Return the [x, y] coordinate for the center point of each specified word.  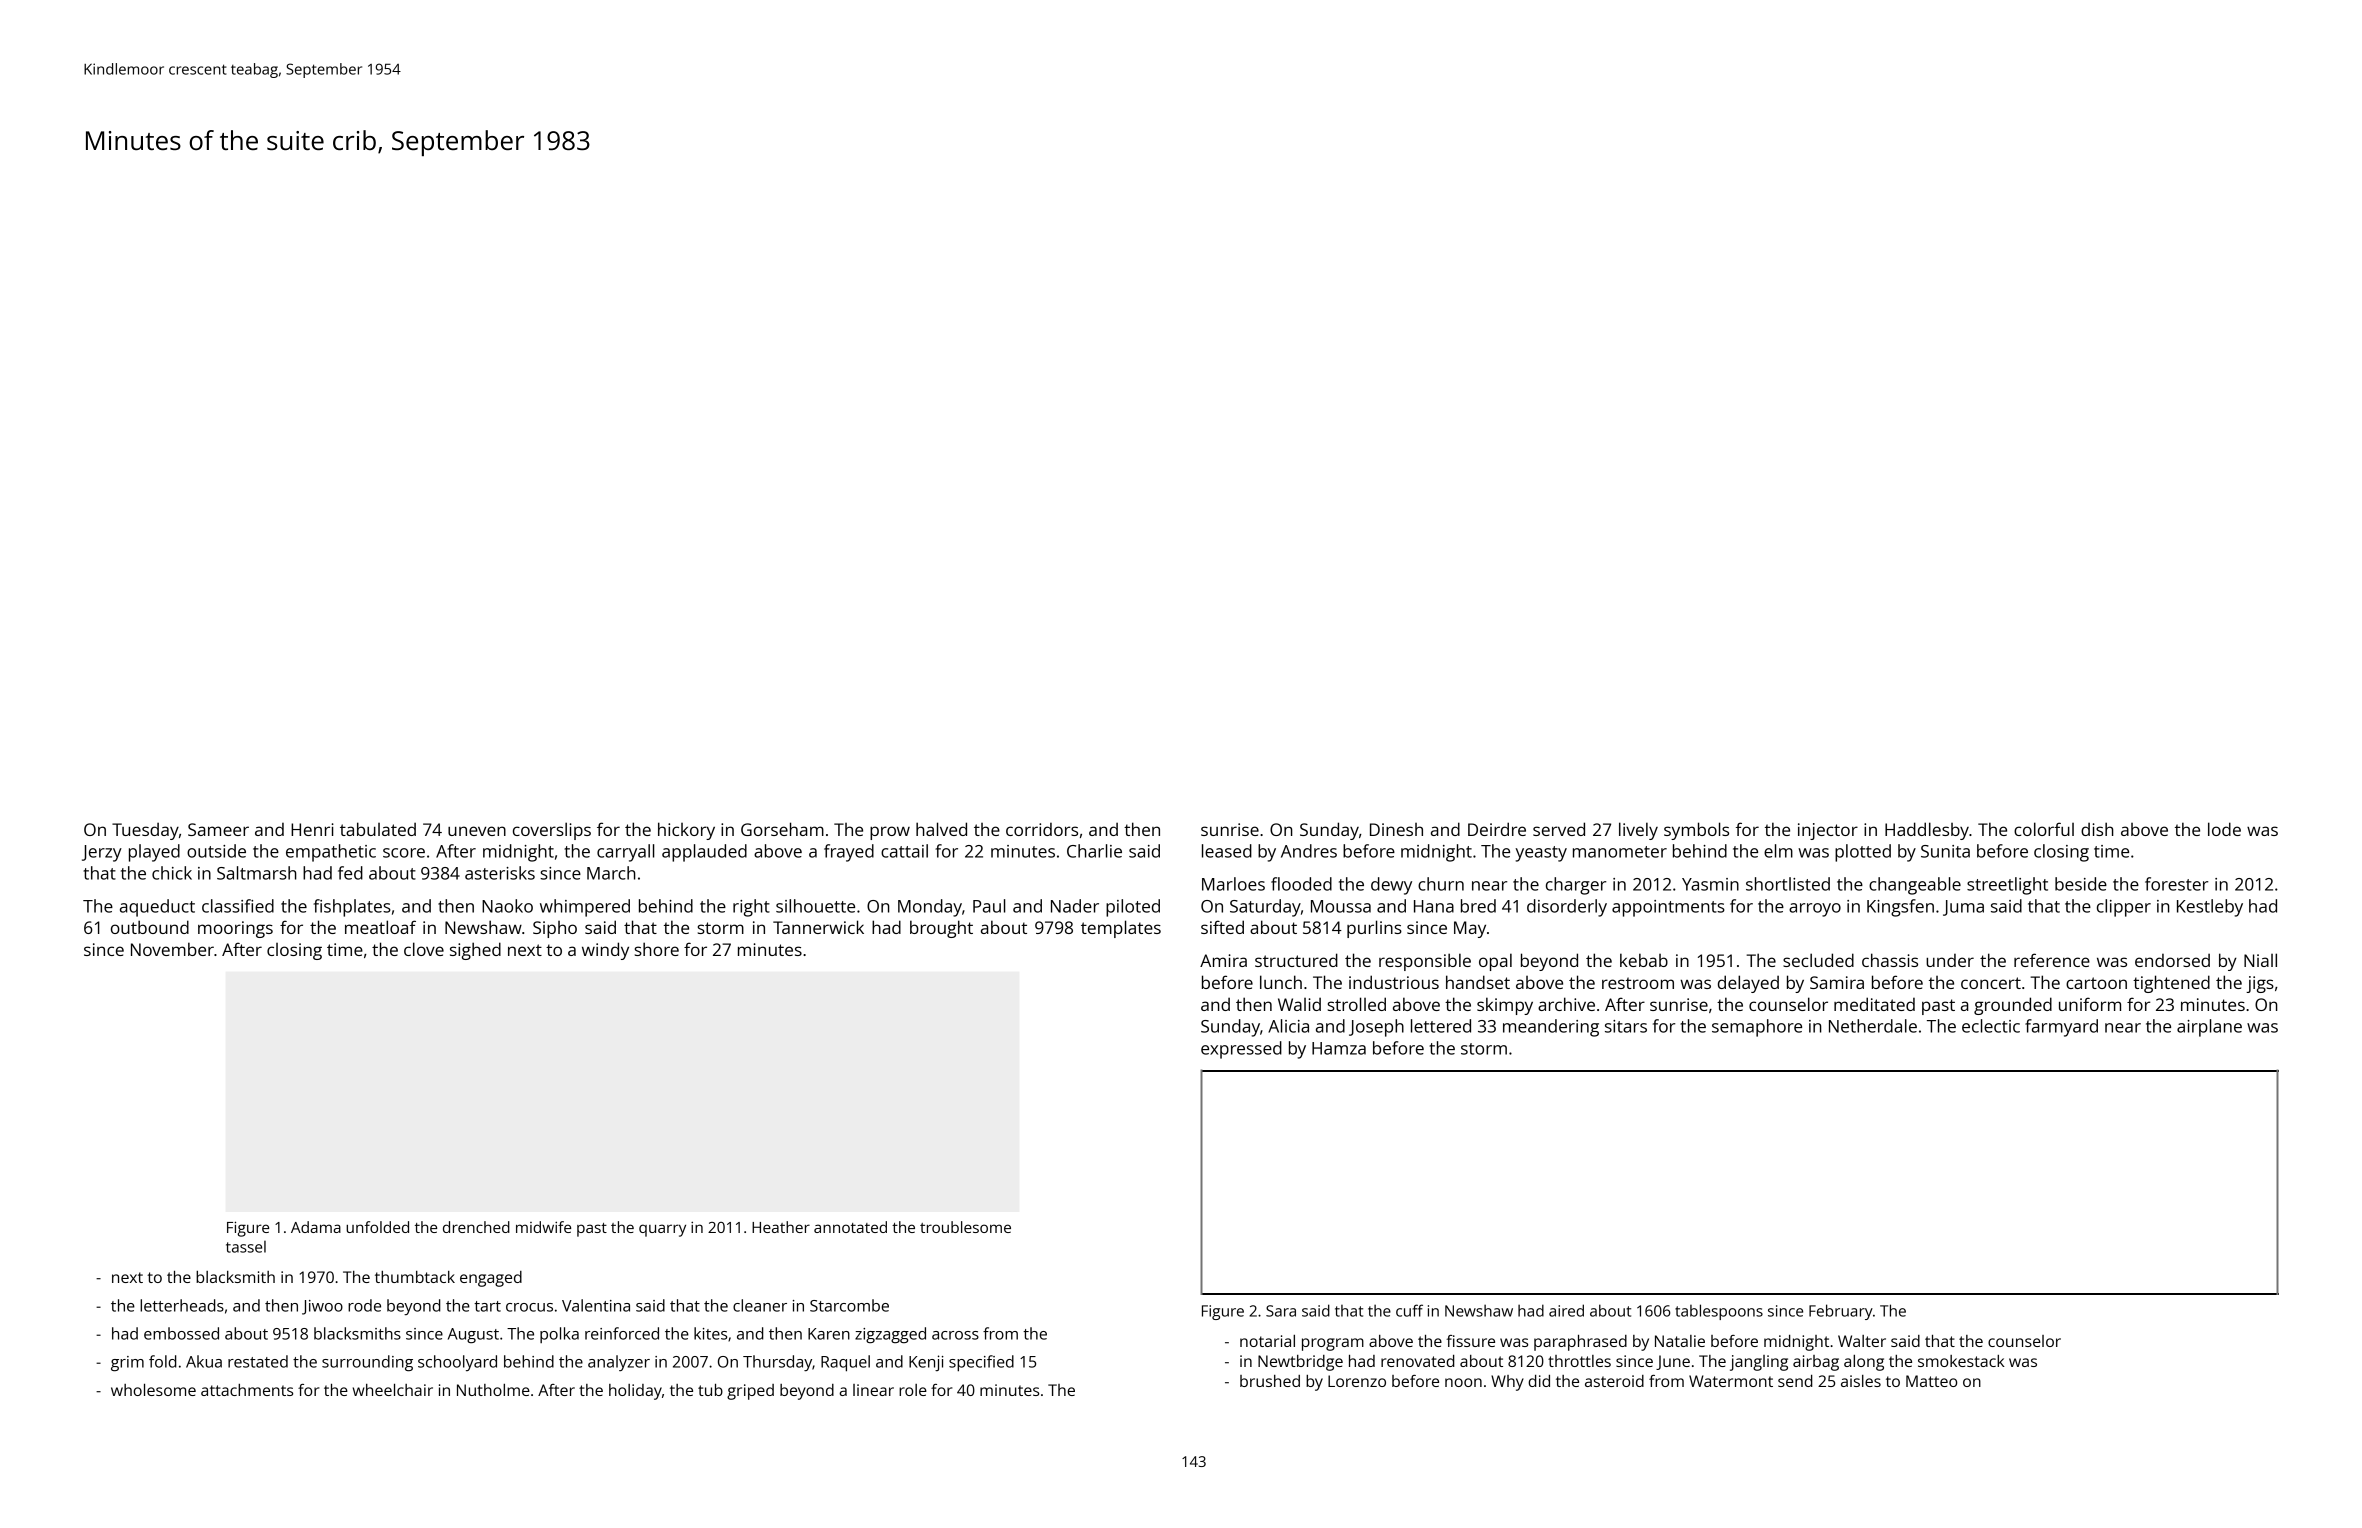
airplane [2209, 1028]
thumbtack [415, 1277]
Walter [1862, 1341]
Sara [1281, 1311]
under [1950, 960]
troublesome [965, 1227]
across [955, 1335]
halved [941, 829]
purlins [1374, 929]
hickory [686, 831]
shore [657, 949]
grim [127, 1364]
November [172, 949]
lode [2224, 829]
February [1841, 1312]
